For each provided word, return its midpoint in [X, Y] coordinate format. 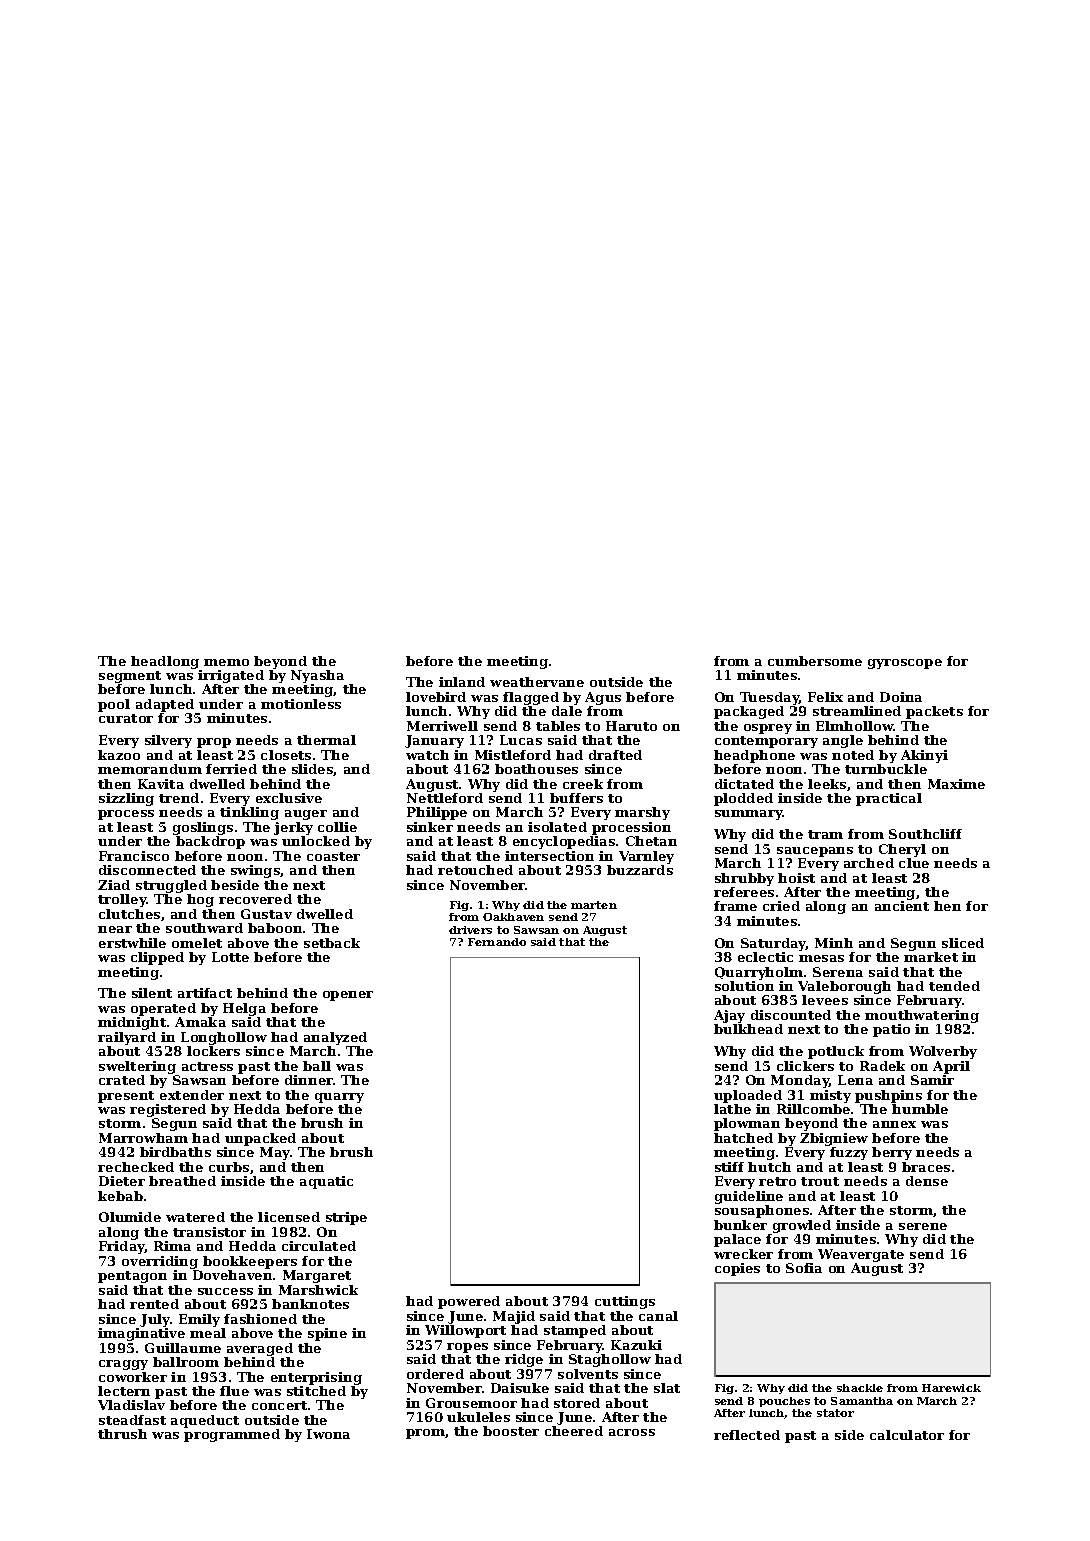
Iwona [328, 1434]
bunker [740, 1225]
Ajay [729, 1016]
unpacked [260, 1139]
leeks [827, 784]
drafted [615, 755]
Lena [855, 1080]
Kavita [161, 784]
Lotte [230, 957]
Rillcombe [813, 1109]
